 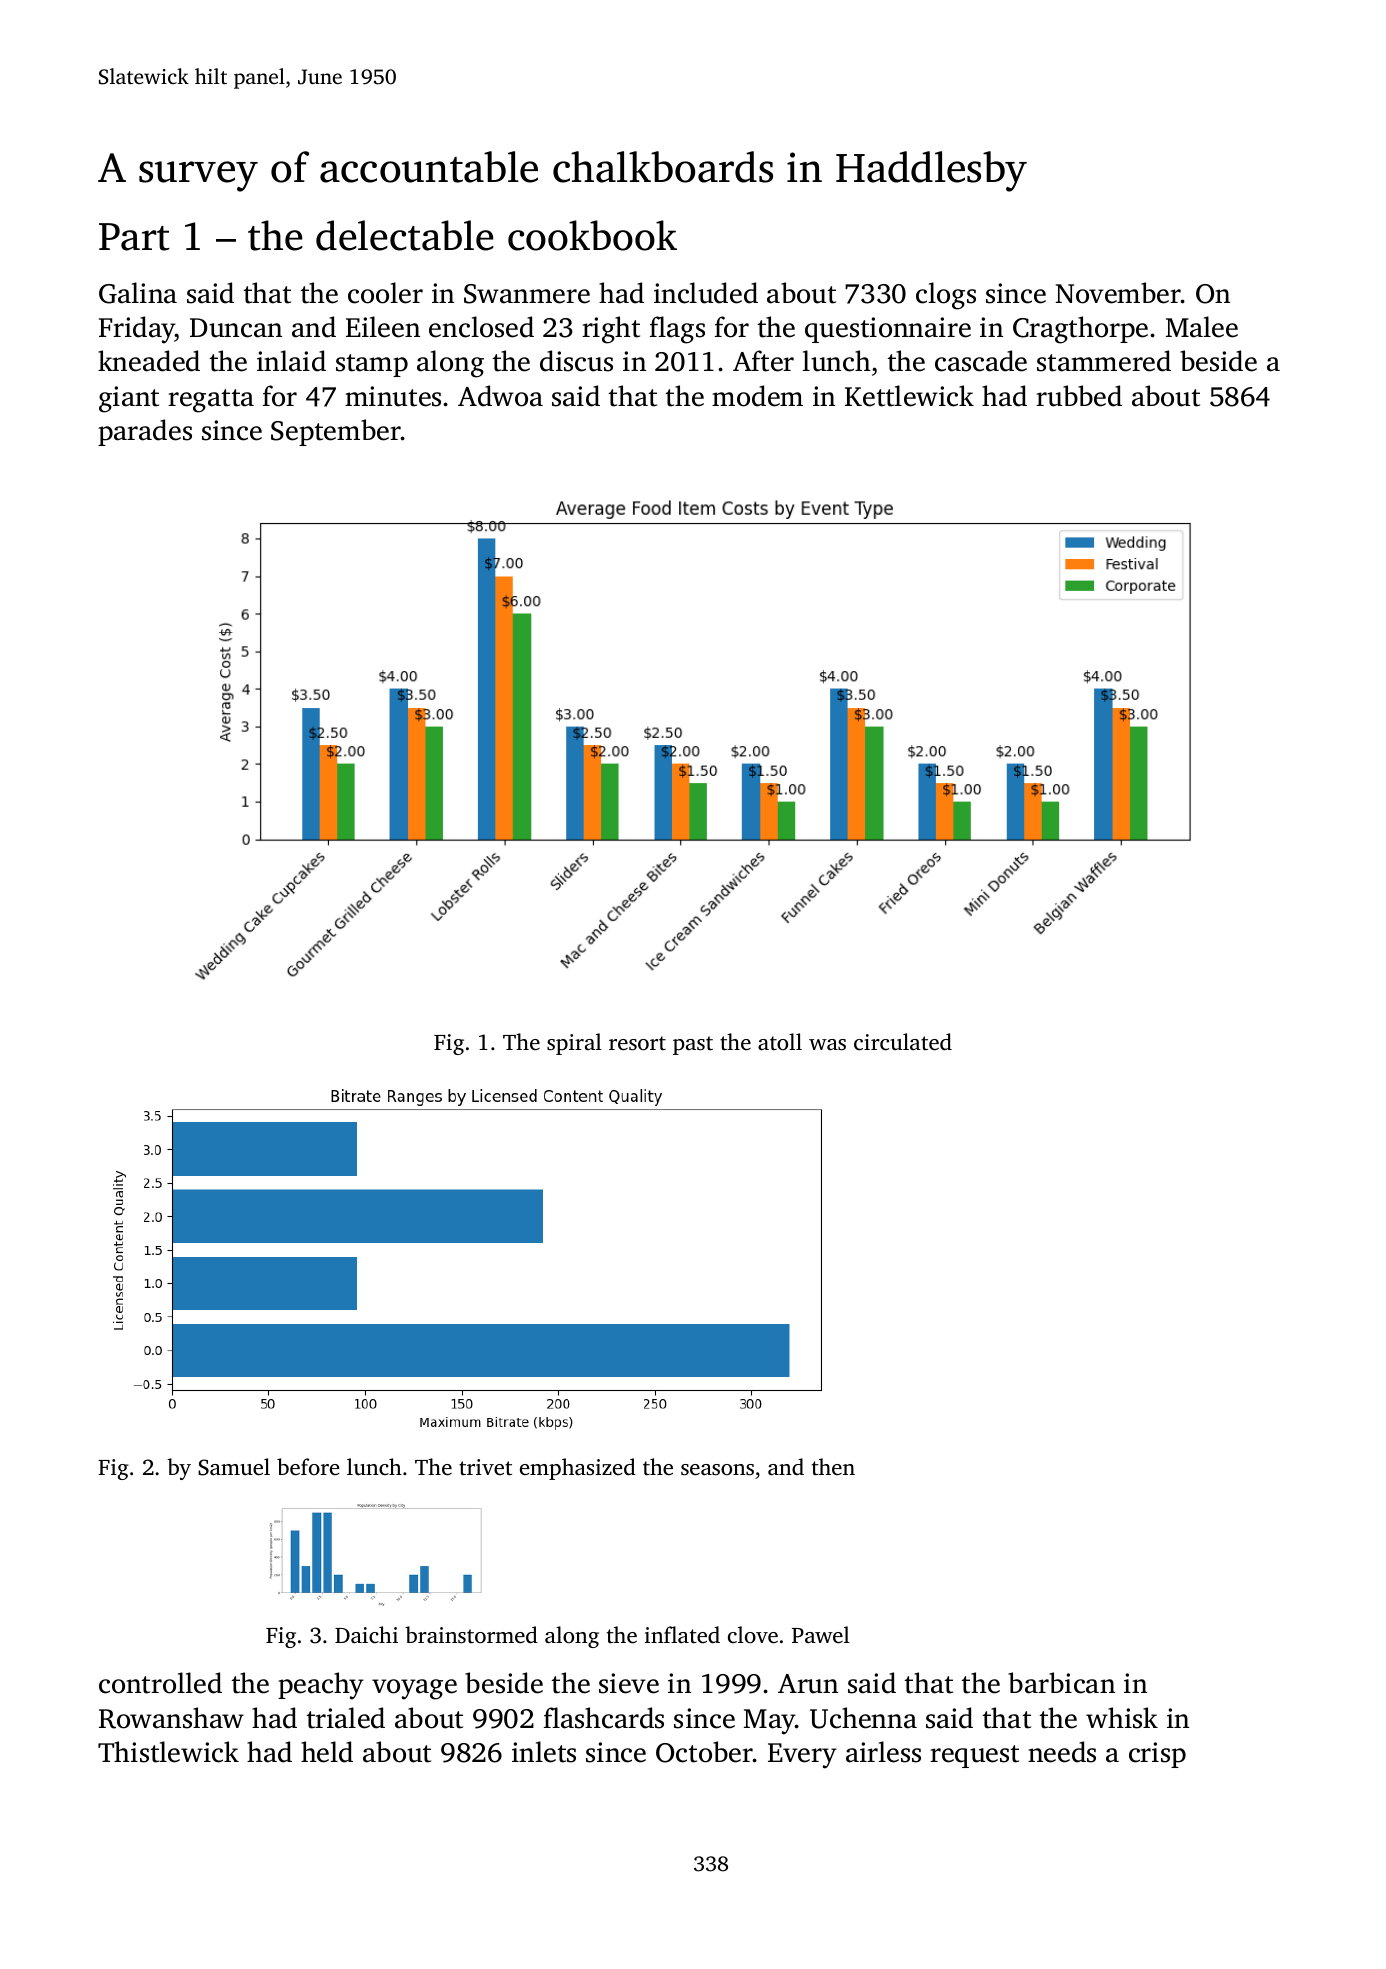 I want to click on spiral, so click(x=574, y=1044).
